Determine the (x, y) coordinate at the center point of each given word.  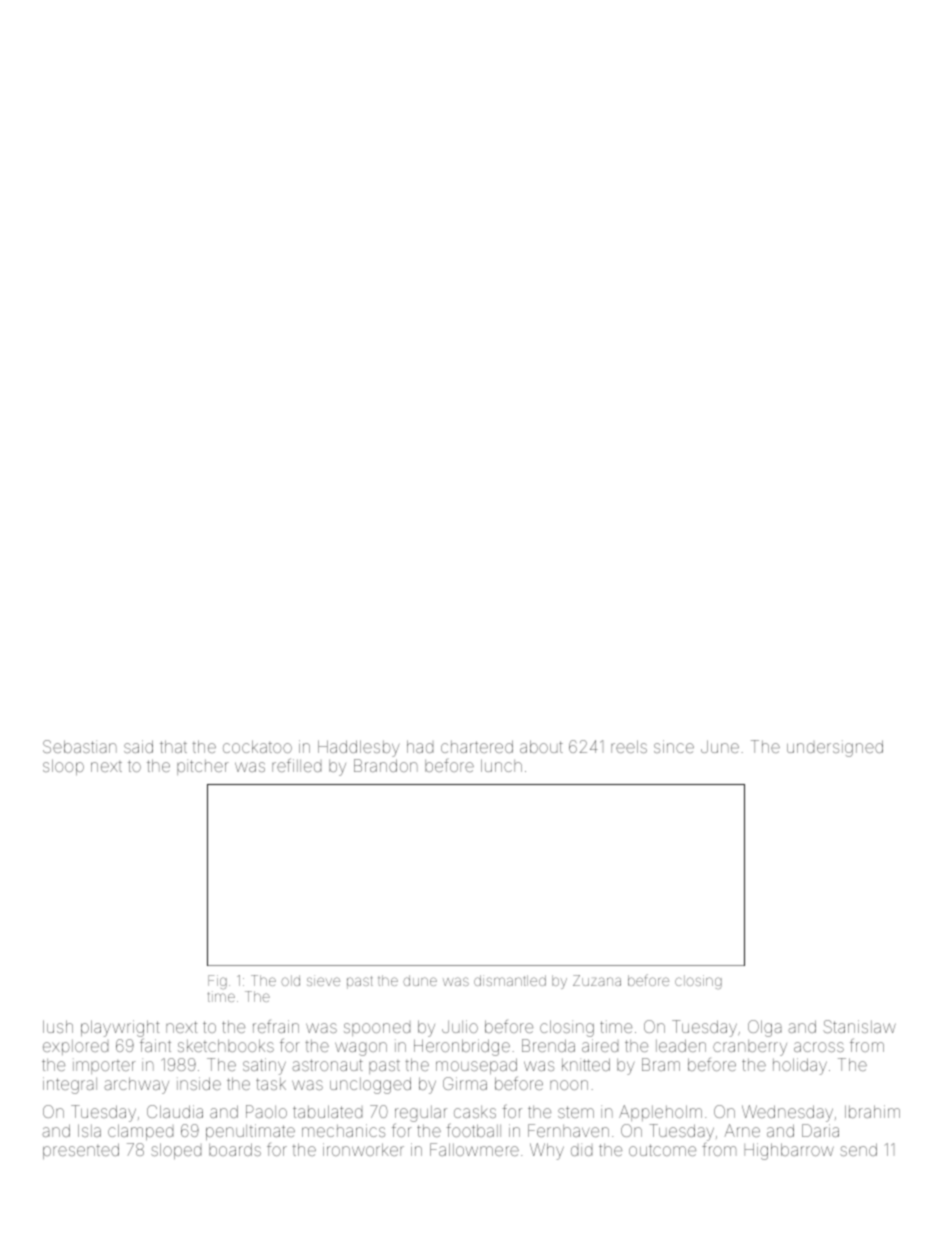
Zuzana (597, 980)
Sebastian (80, 746)
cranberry (750, 1048)
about (541, 746)
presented (81, 1151)
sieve (323, 980)
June (720, 746)
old (290, 980)
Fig (217, 982)
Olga (765, 1028)
